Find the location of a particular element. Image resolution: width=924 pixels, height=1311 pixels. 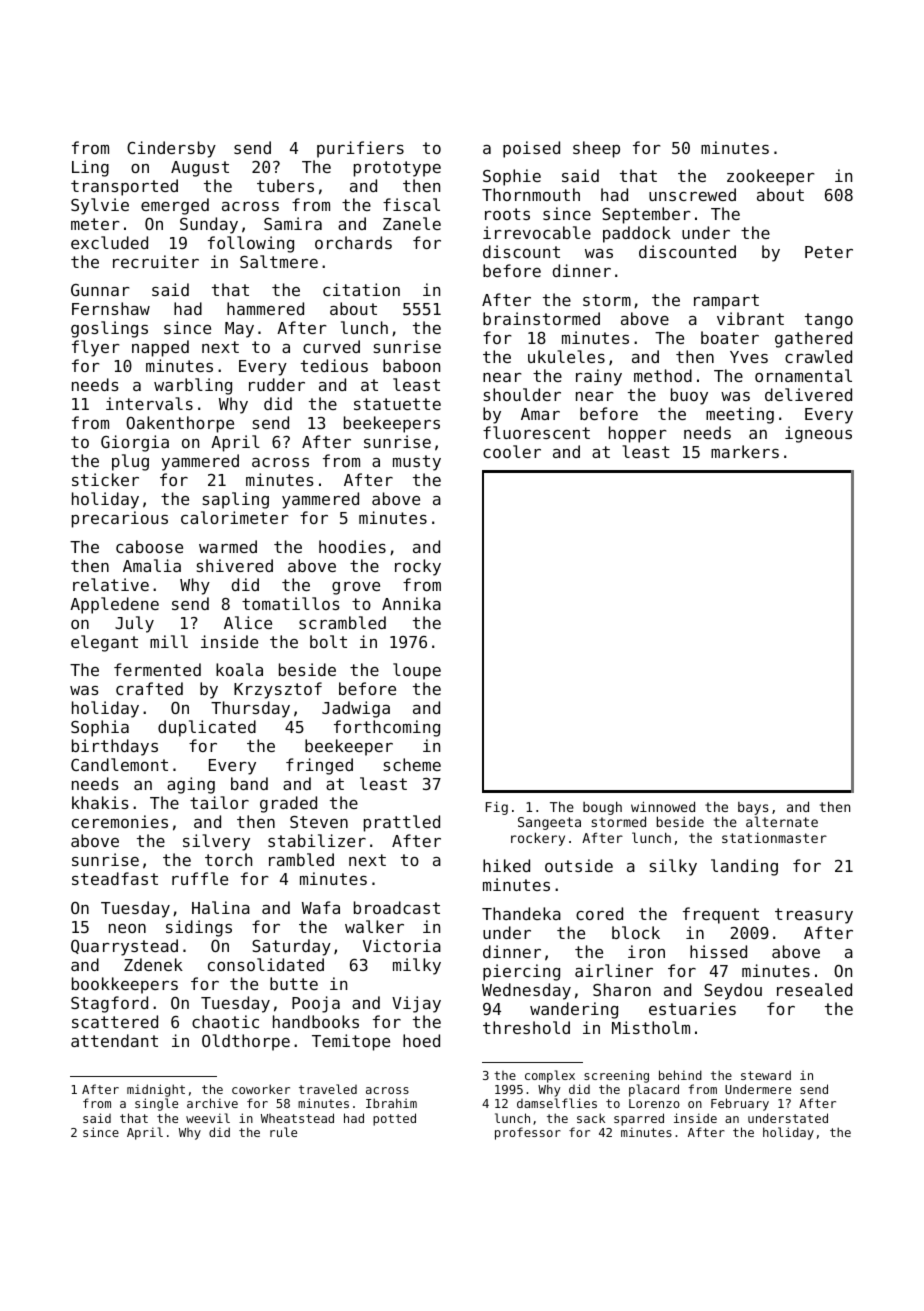

Zanele is located at coordinates (412, 223).
